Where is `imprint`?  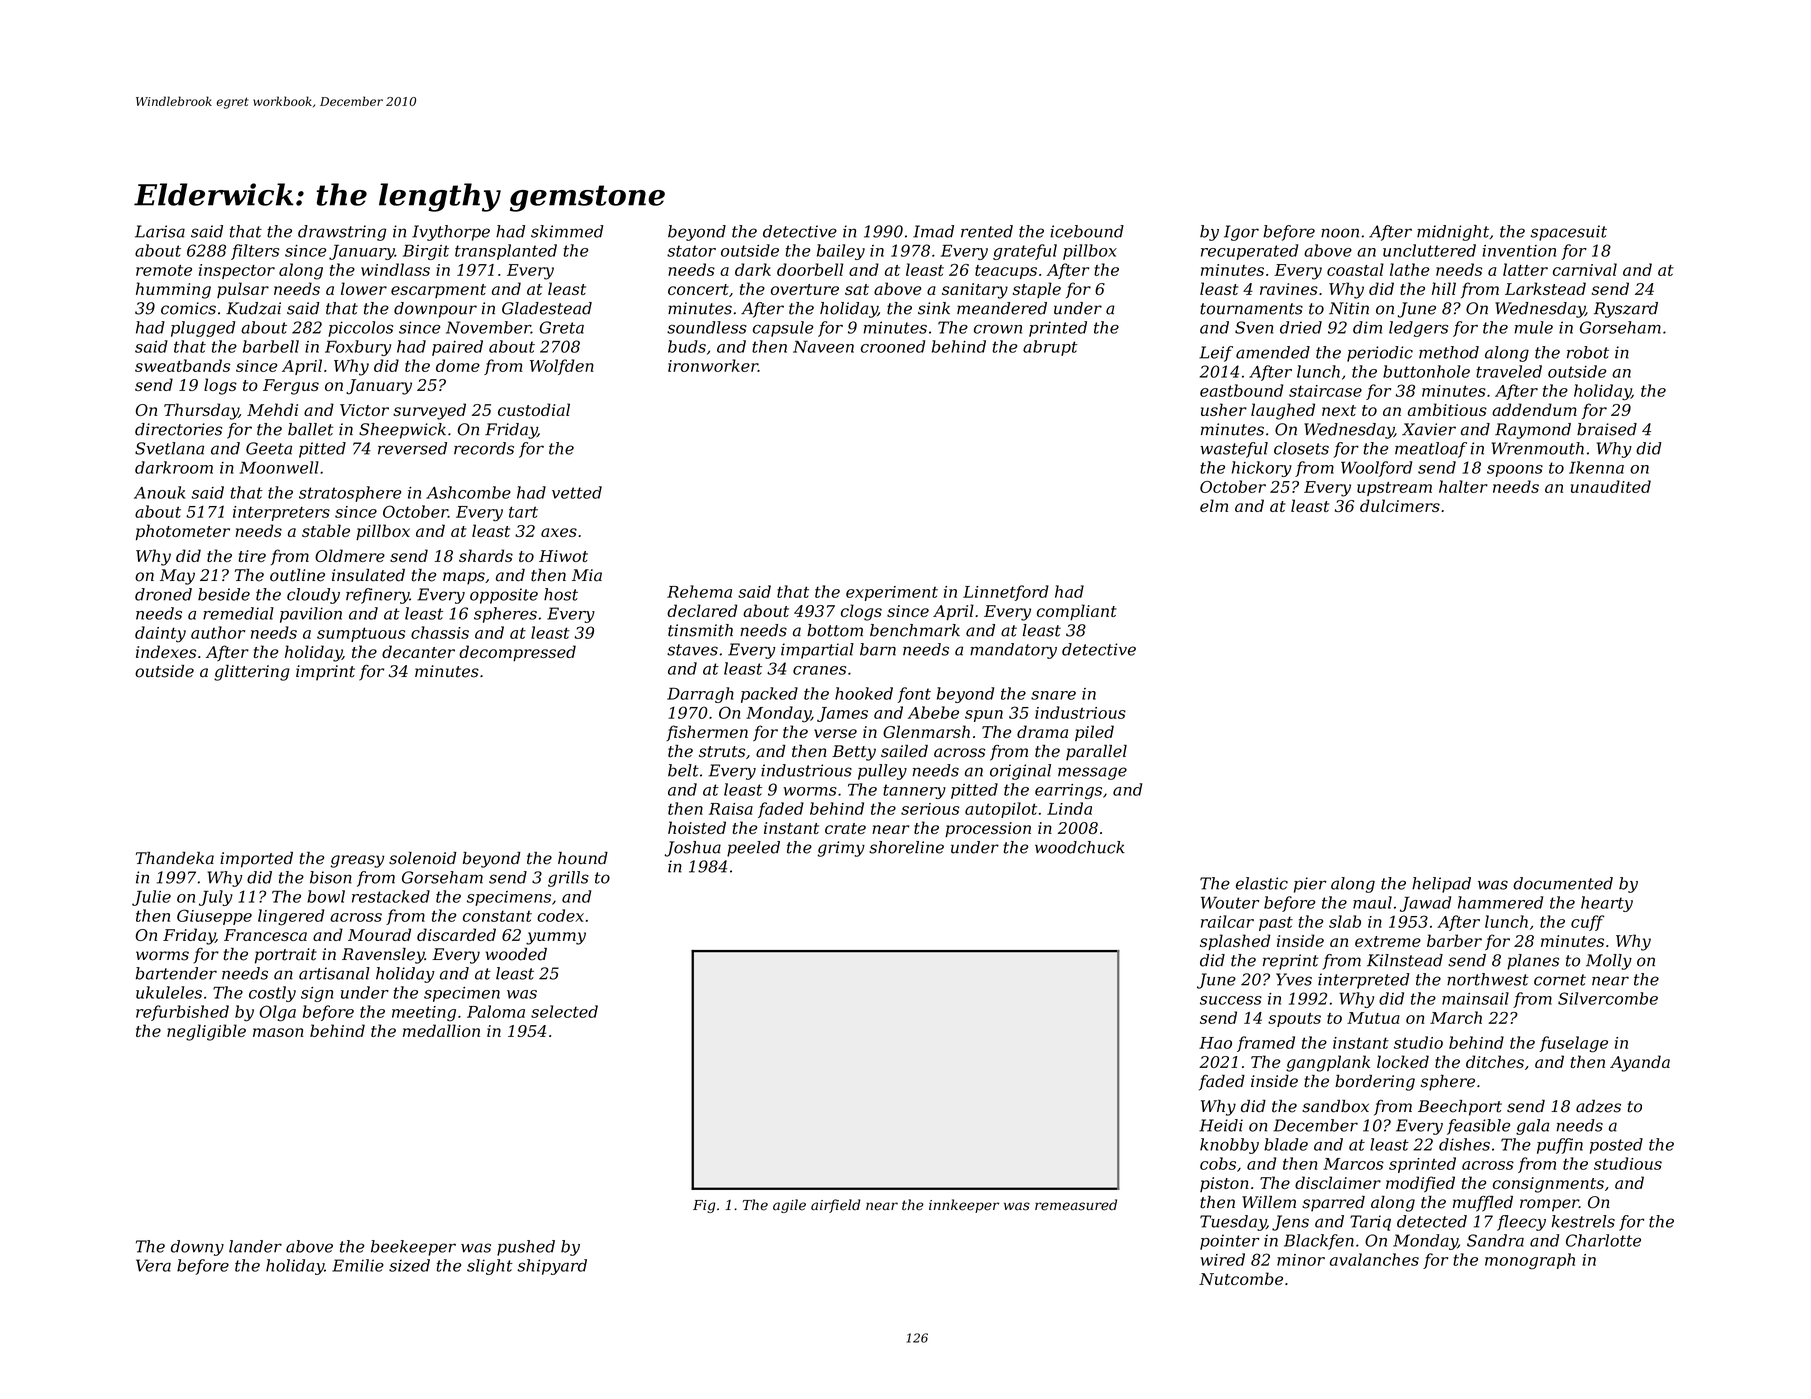 imprint is located at coordinates (325, 673).
